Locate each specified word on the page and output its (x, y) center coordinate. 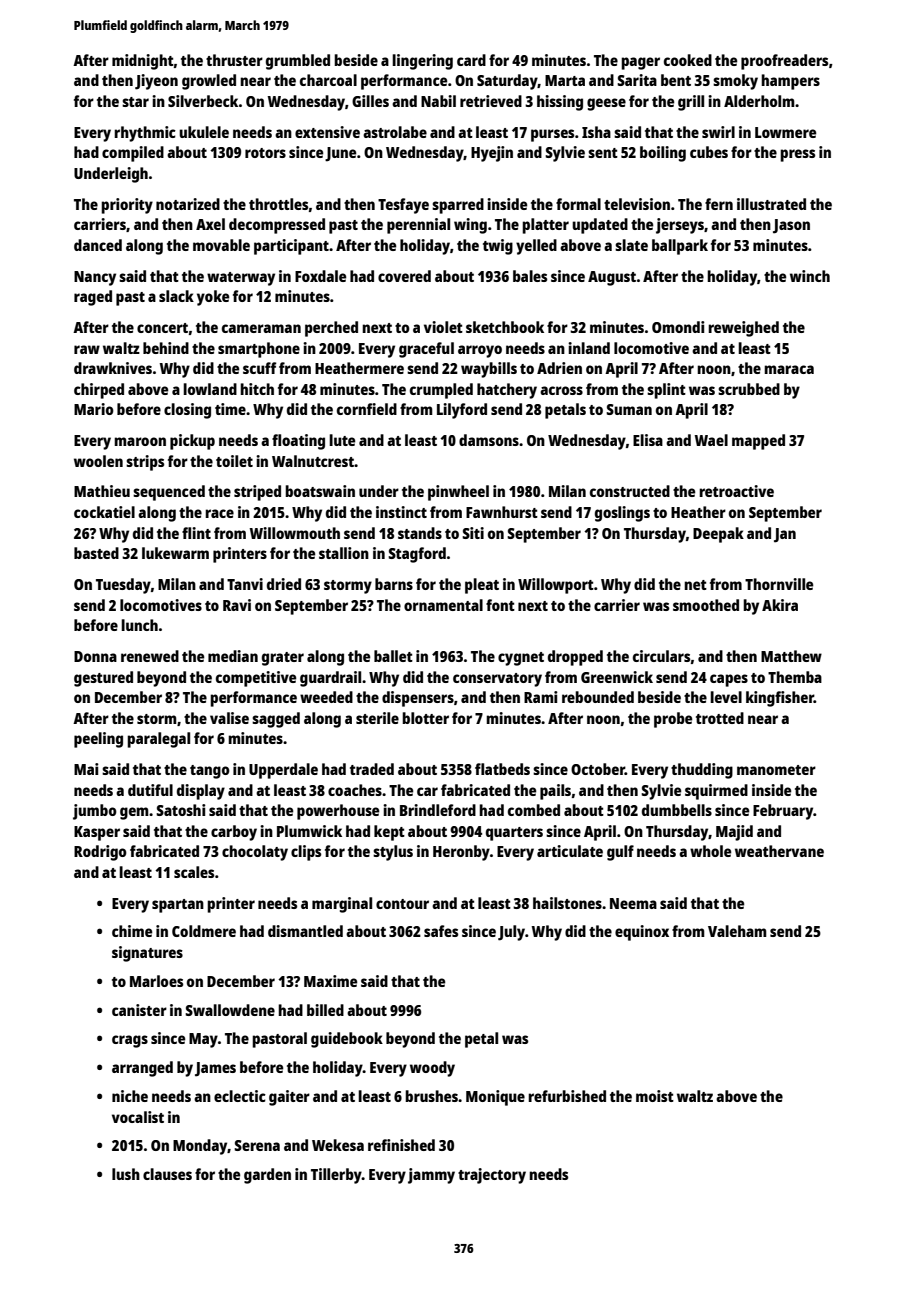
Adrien (559, 368)
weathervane (779, 851)
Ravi (237, 605)
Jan (785, 535)
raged (93, 298)
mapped (758, 442)
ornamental (443, 605)
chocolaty (255, 853)
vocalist (138, 1117)
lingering (422, 62)
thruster (234, 60)
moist (655, 1096)
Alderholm (759, 101)
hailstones (567, 903)
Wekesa (338, 1145)
